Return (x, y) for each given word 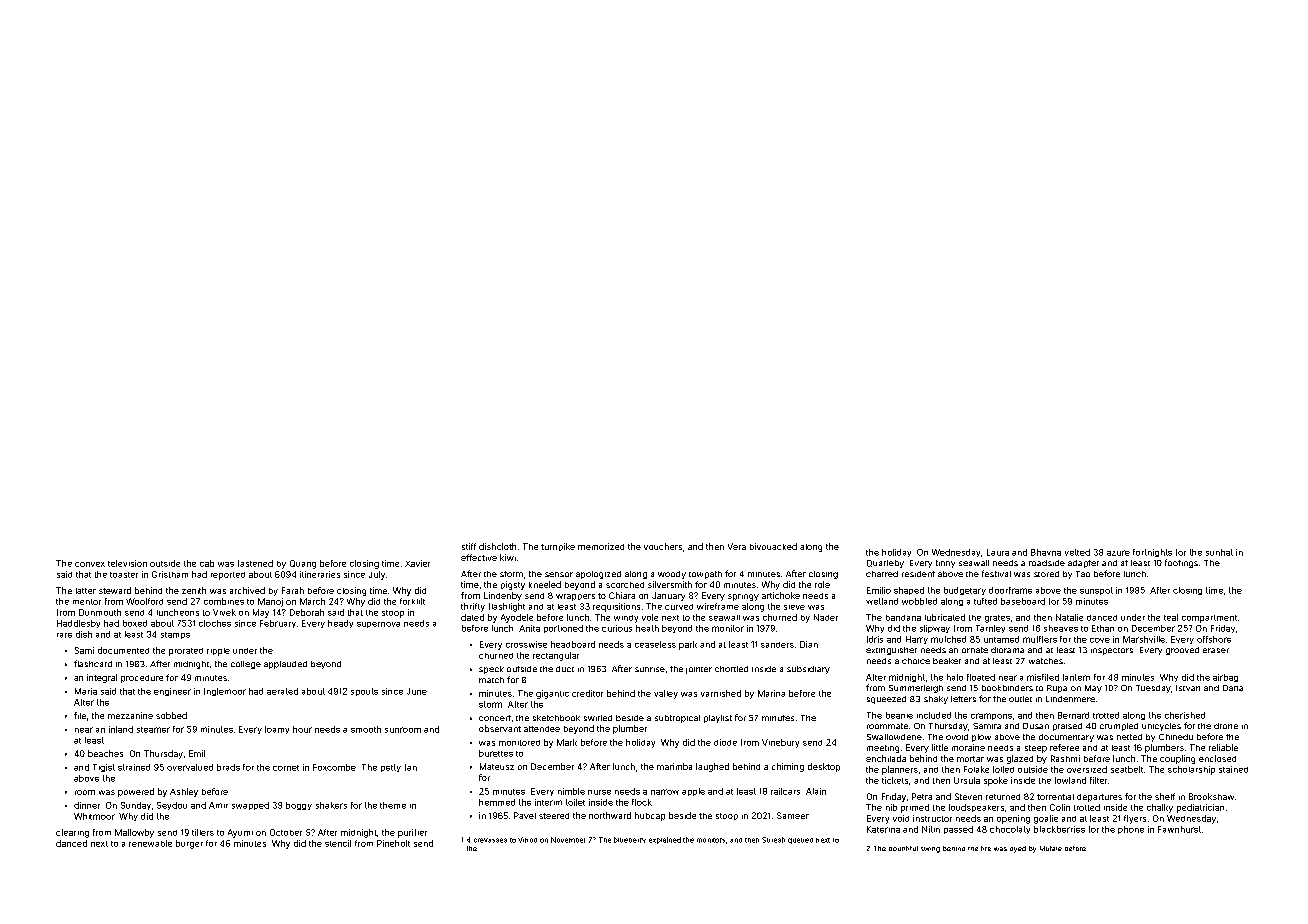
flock (642, 802)
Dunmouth (100, 612)
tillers (203, 832)
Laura (998, 552)
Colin (1060, 807)
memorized (601, 546)
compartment (1209, 619)
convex (90, 564)
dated (472, 617)
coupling (1177, 759)
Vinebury (780, 743)
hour (302, 729)
